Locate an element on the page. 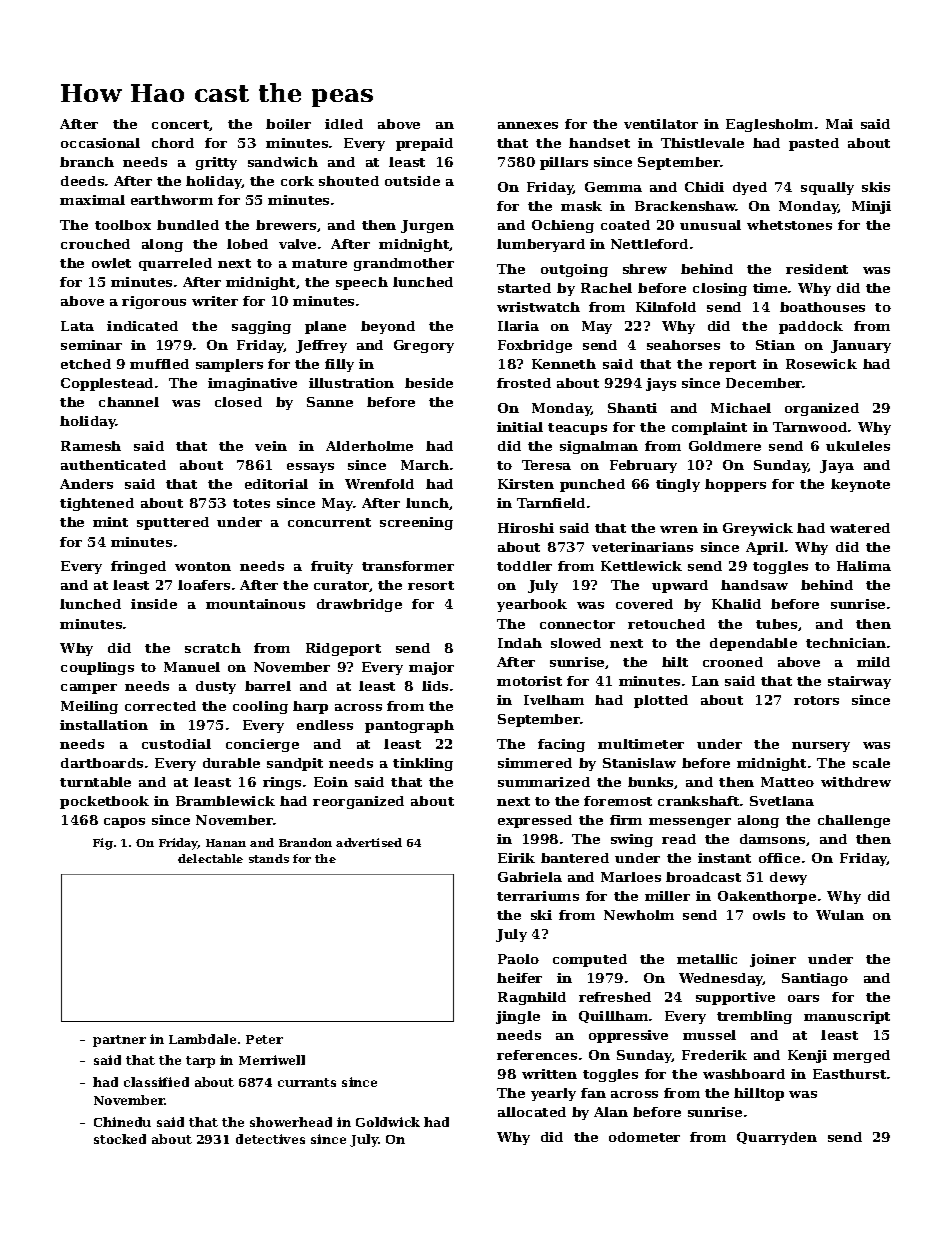  Merriwell is located at coordinates (272, 1060).
